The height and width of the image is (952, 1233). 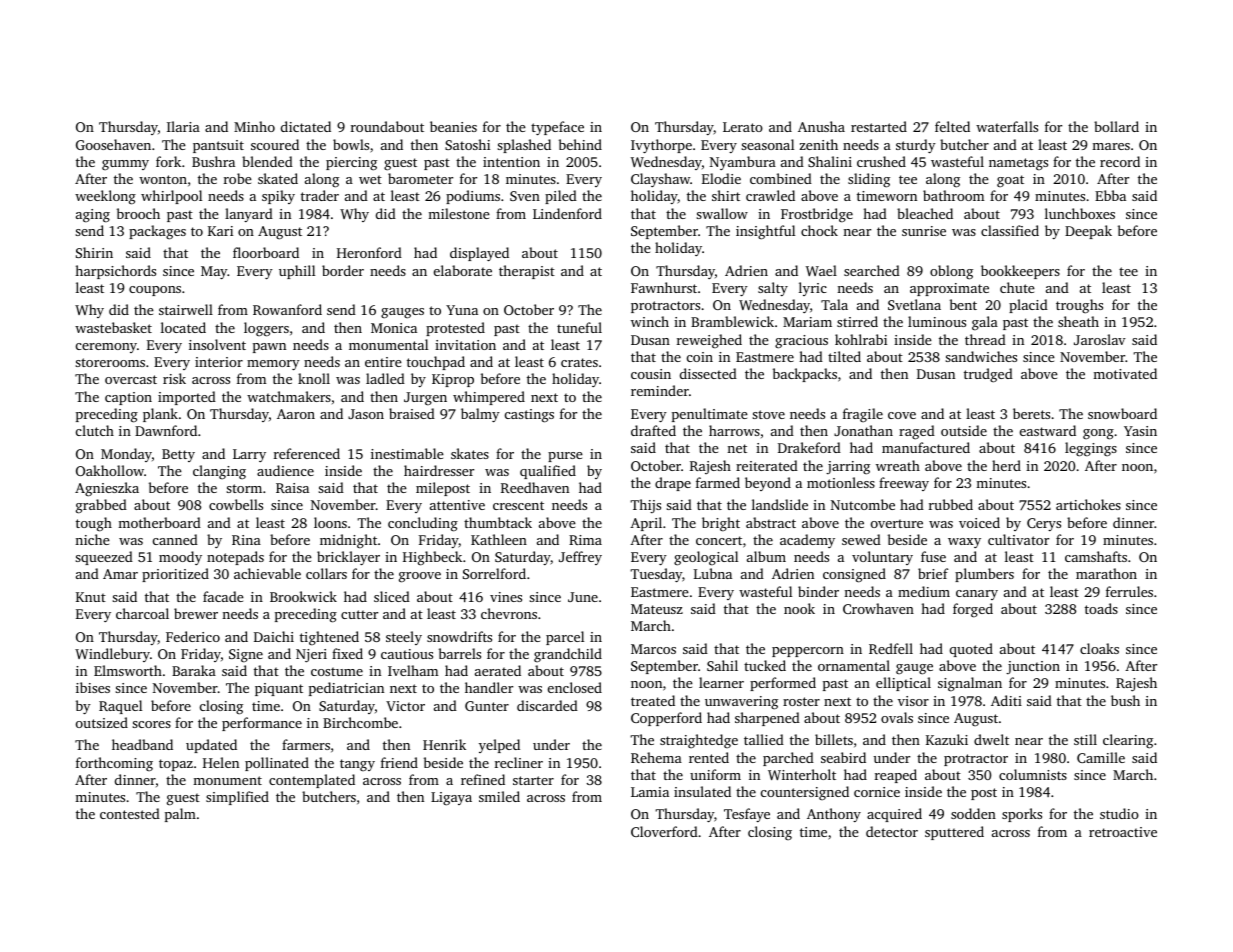 I want to click on restarted, so click(x=879, y=126).
